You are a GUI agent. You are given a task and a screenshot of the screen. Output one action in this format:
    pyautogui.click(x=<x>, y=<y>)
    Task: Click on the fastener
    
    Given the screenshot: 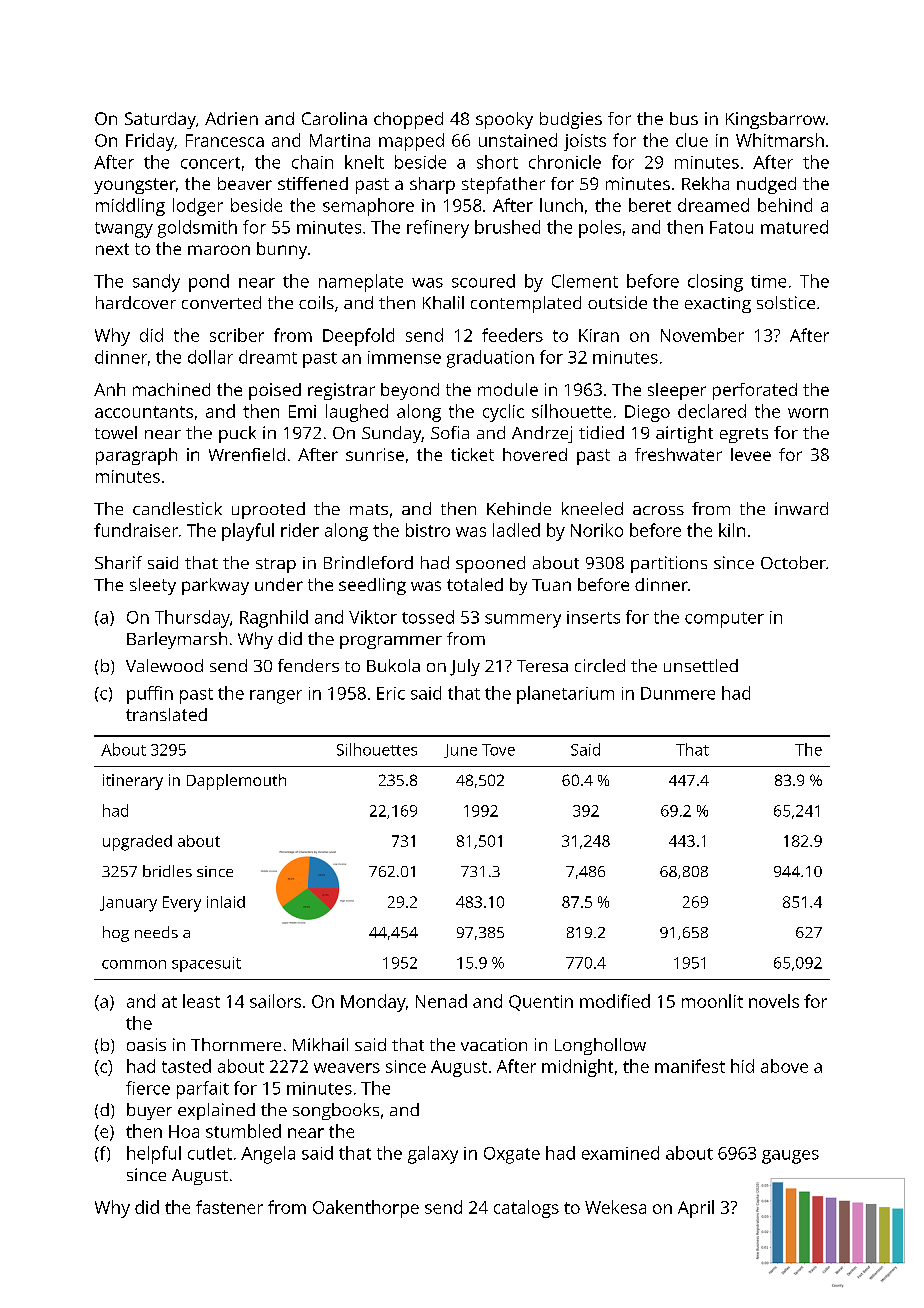 What is the action you would take?
    pyautogui.click(x=229, y=1207)
